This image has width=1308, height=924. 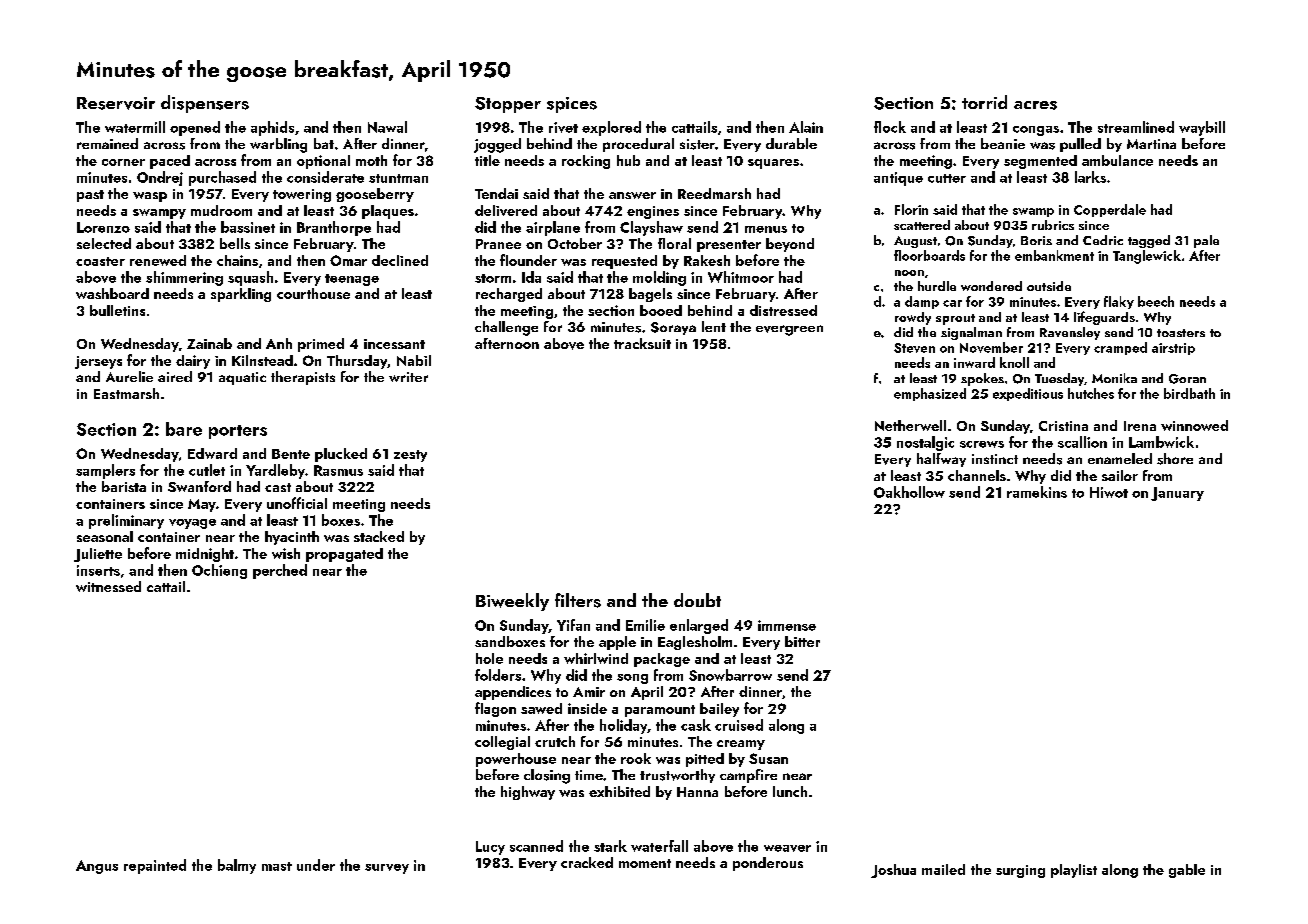 I want to click on torrid, so click(x=984, y=102).
